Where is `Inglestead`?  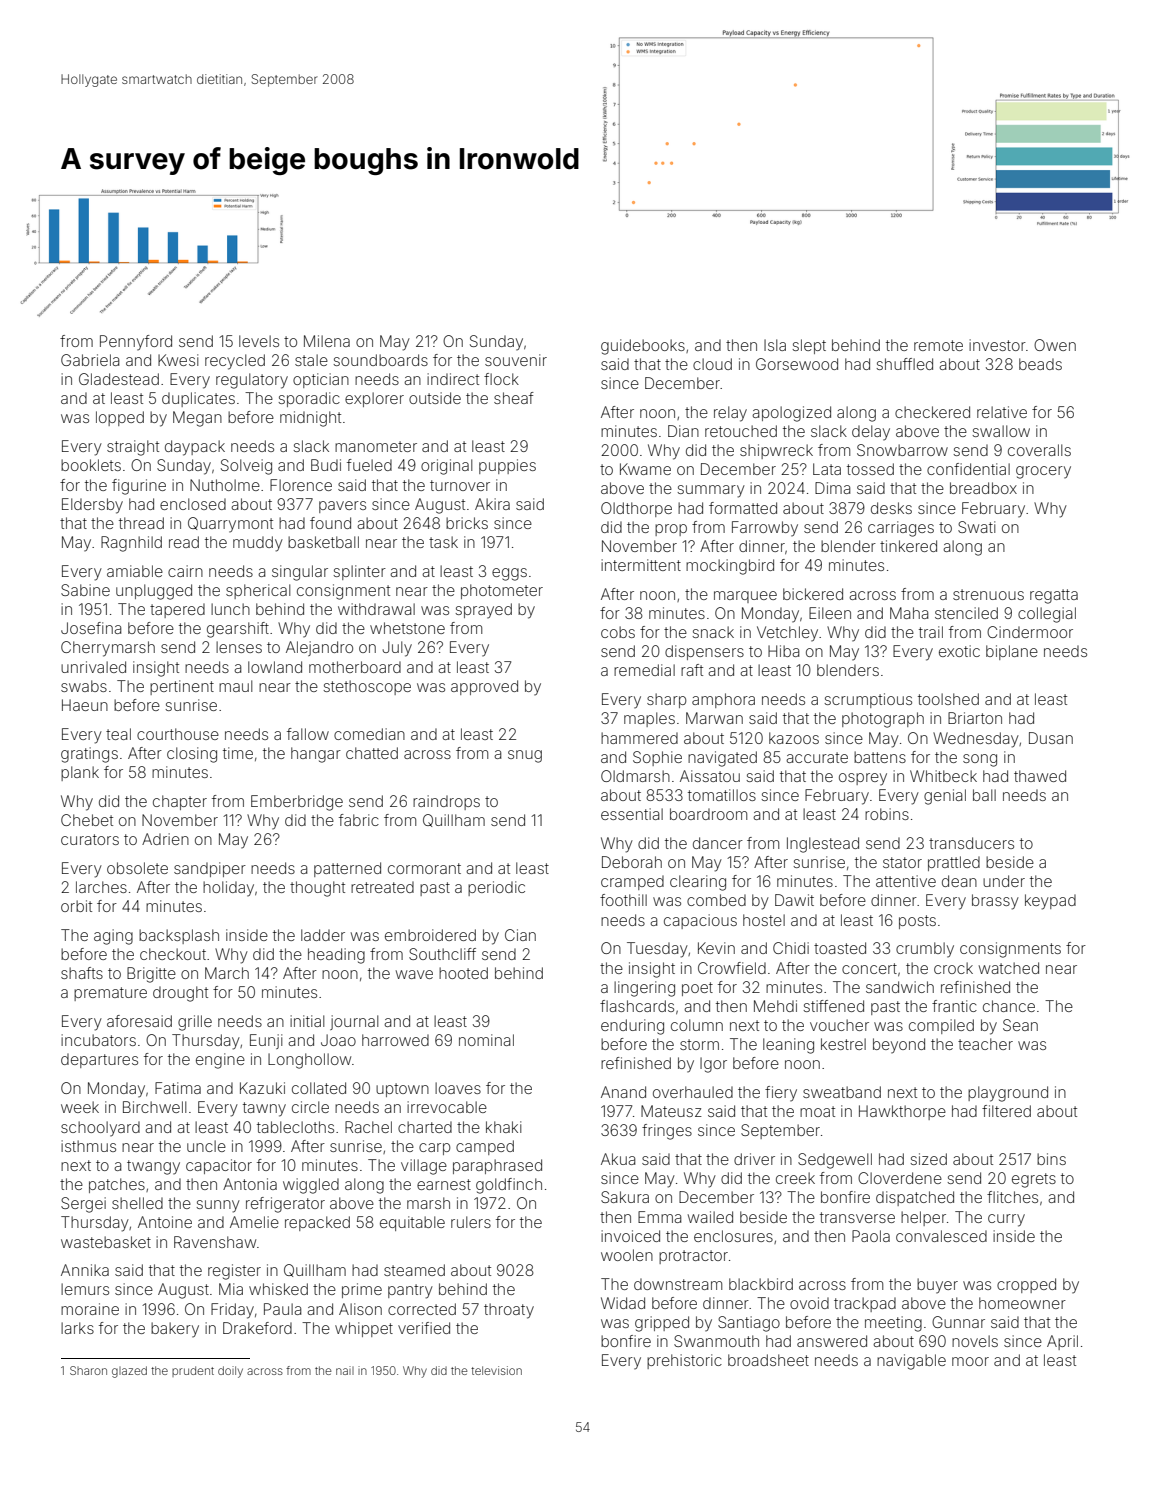 Inglestead is located at coordinates (823, 845).
